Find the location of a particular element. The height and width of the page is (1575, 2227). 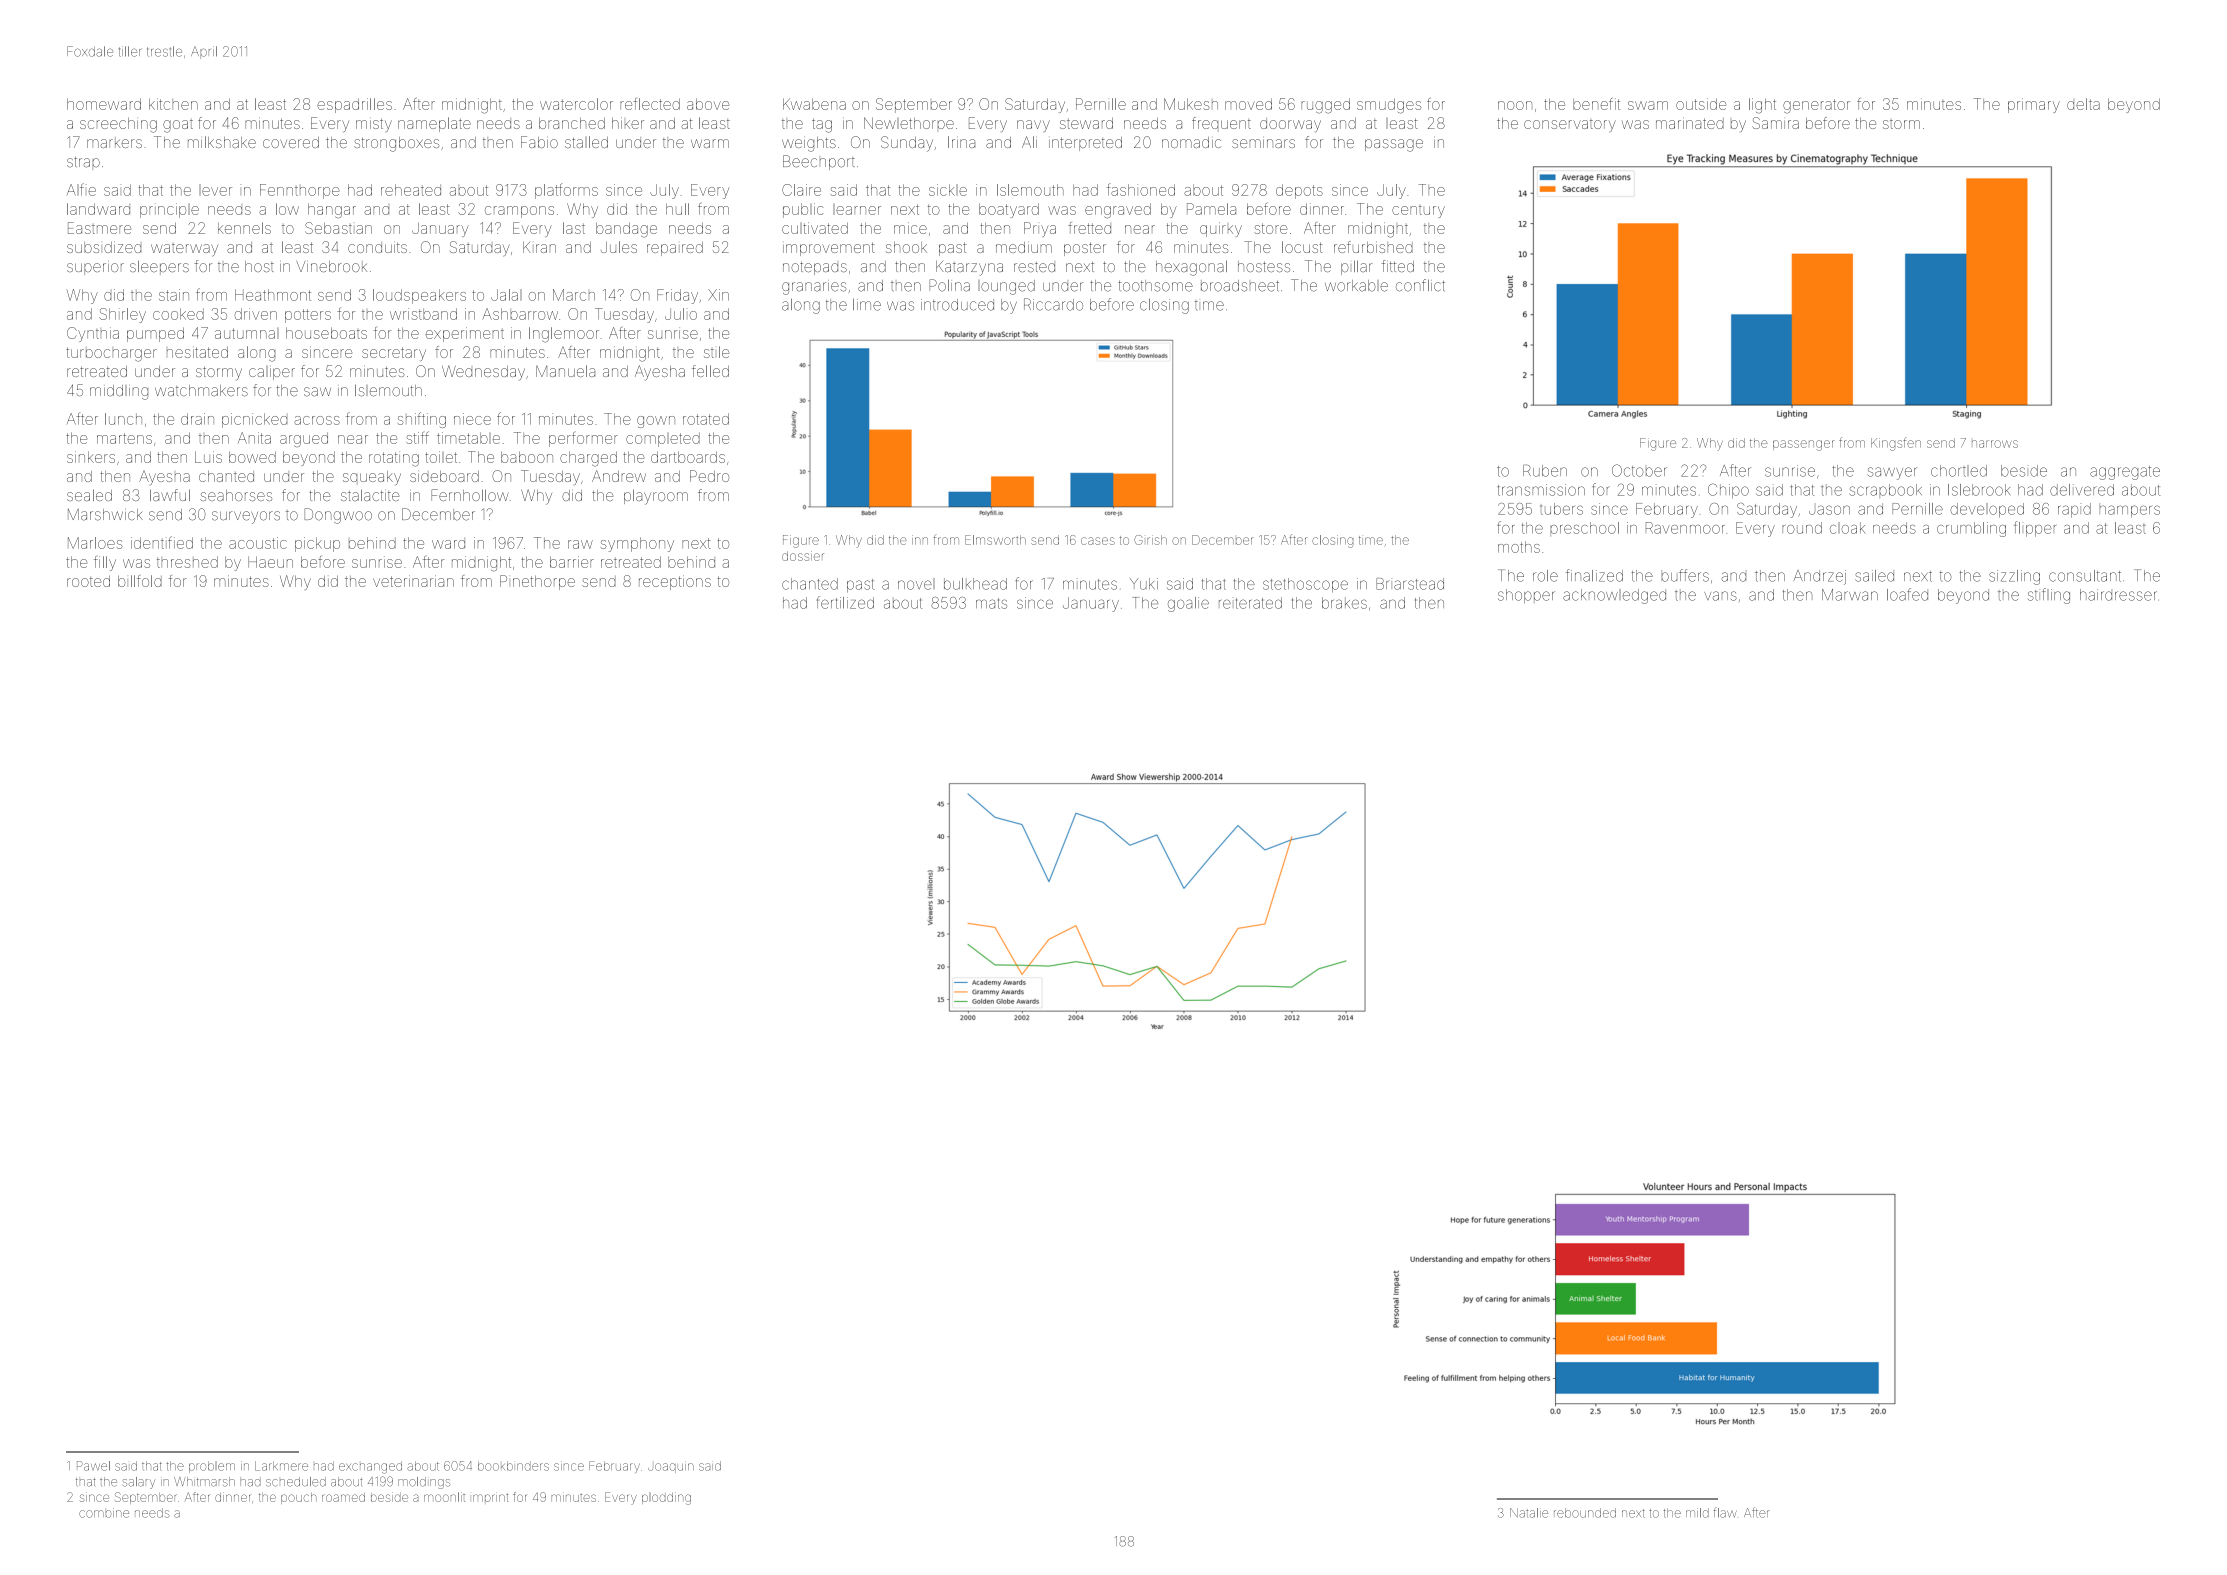

goalie is located at coordinates (1188, 604).
